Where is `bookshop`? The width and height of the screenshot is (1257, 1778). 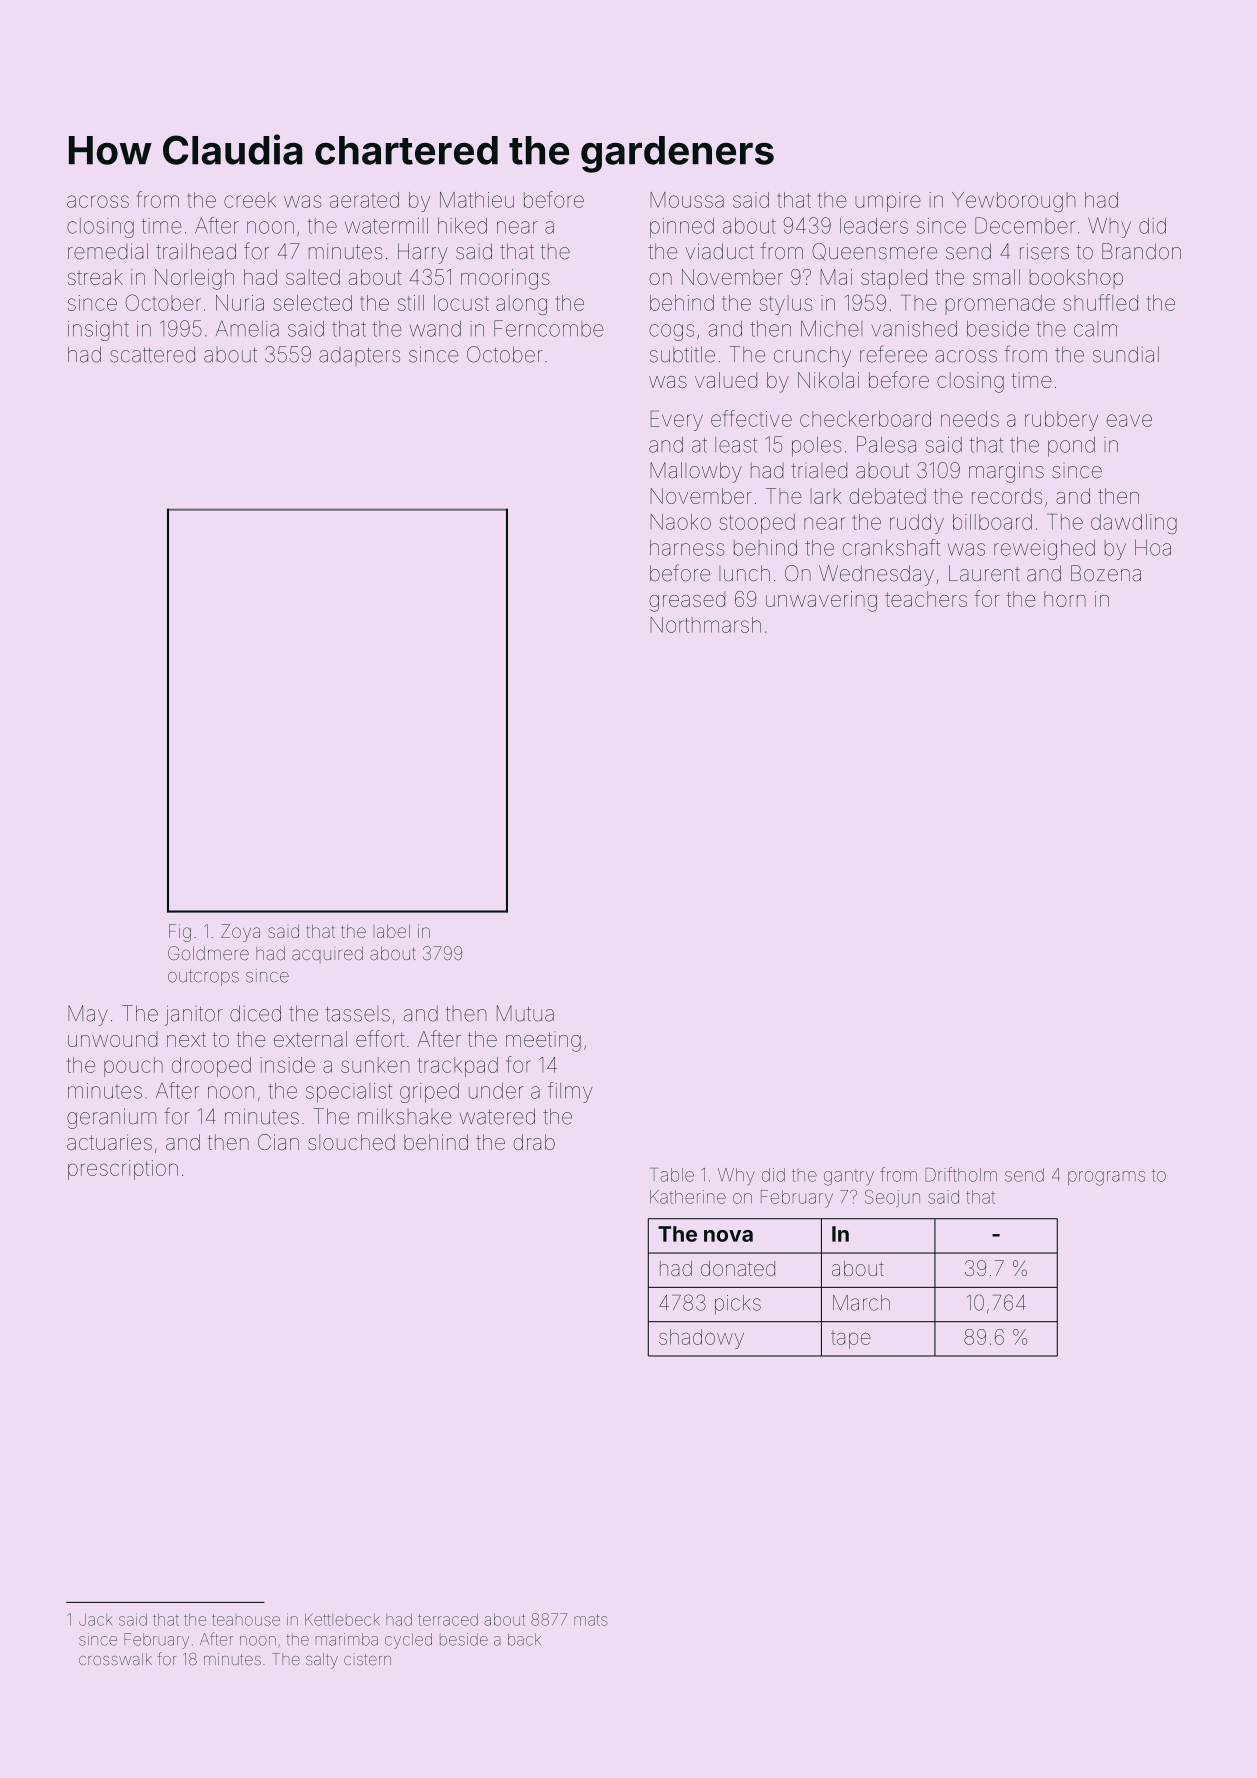 bookshop is located at coordinates (1076, 279).
